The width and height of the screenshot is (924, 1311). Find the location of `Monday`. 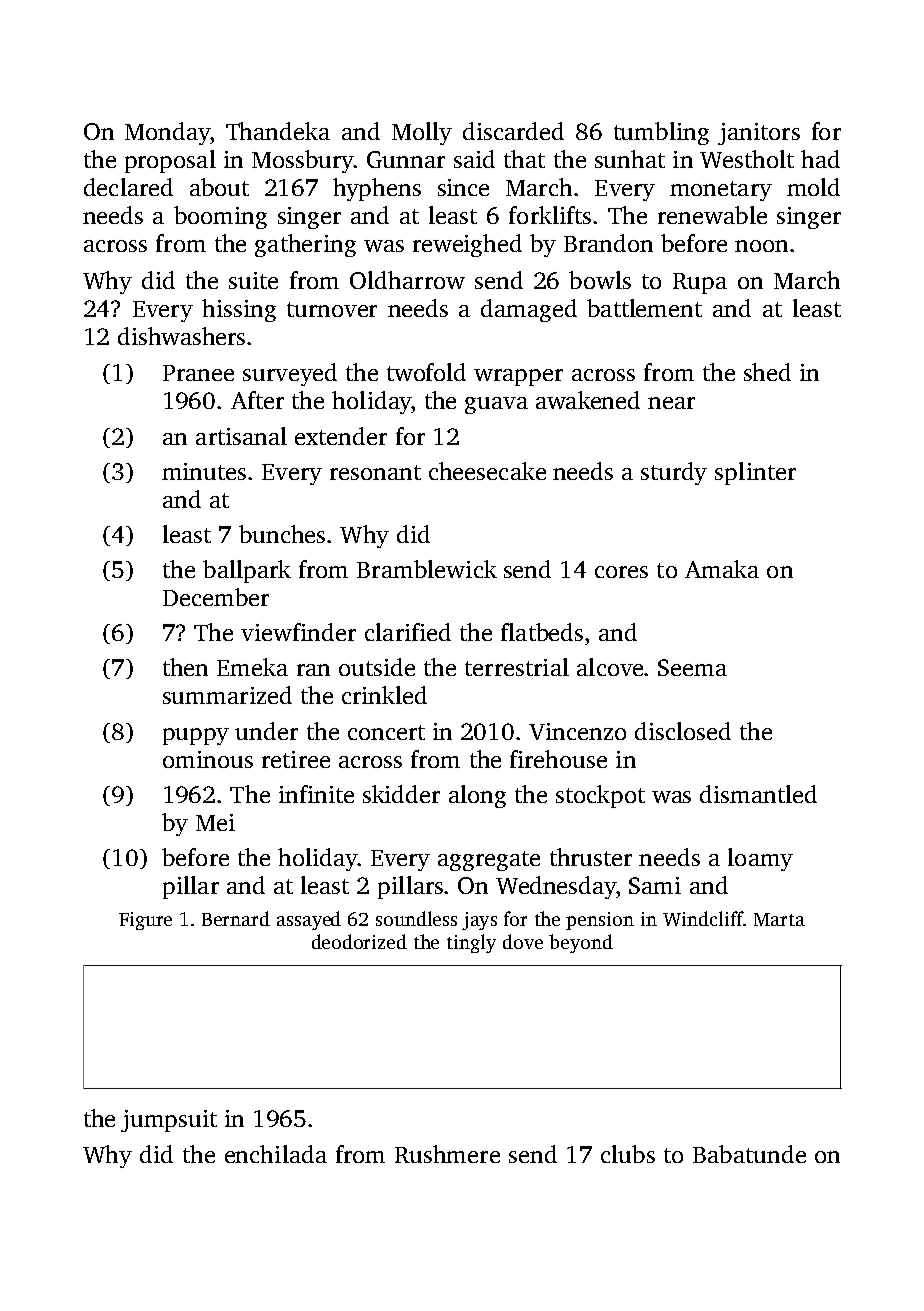

Monday is located at coordinates (167, 133).
